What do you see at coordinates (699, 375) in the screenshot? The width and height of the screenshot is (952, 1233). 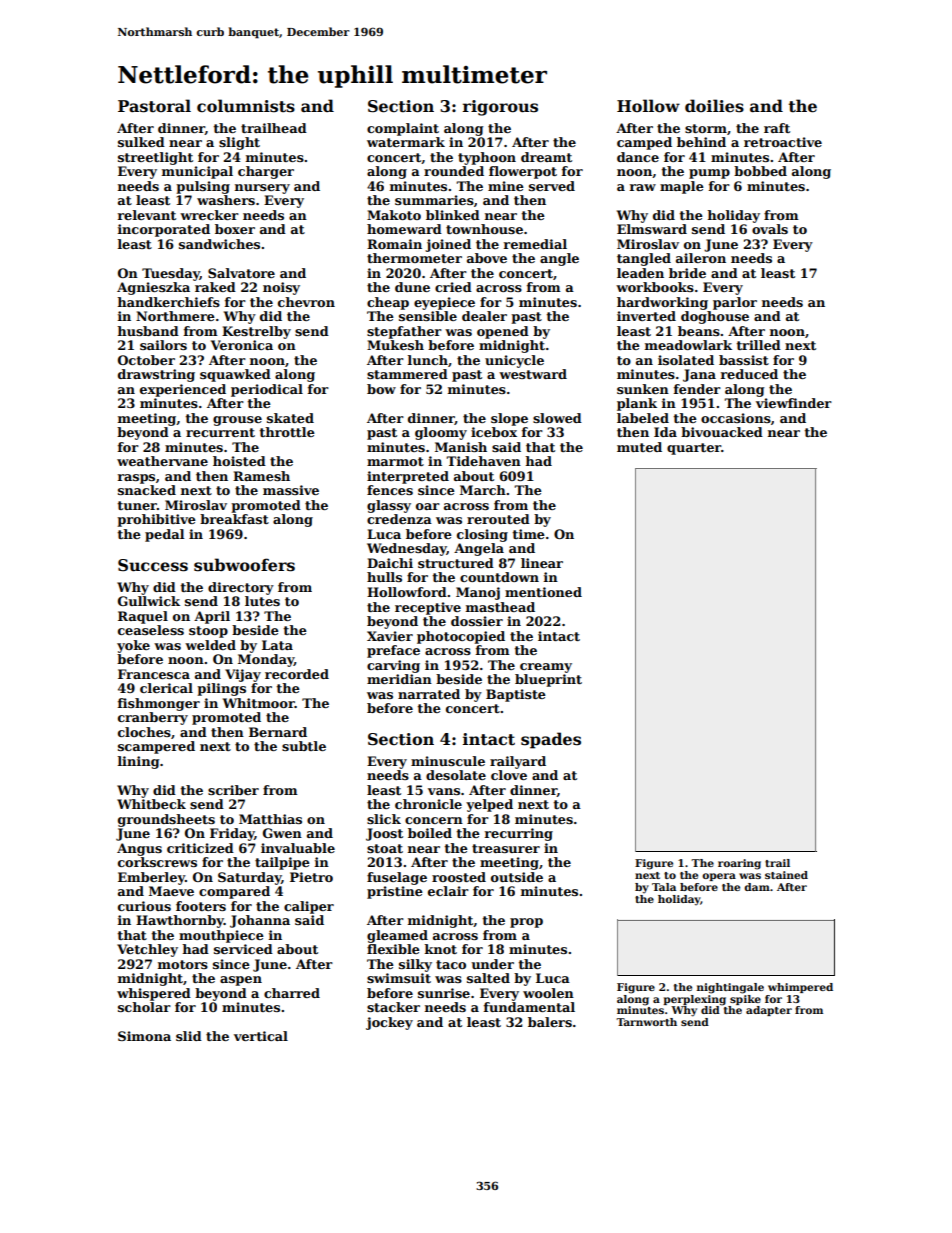 I see `Jana` at bounding box center [699, 375].
